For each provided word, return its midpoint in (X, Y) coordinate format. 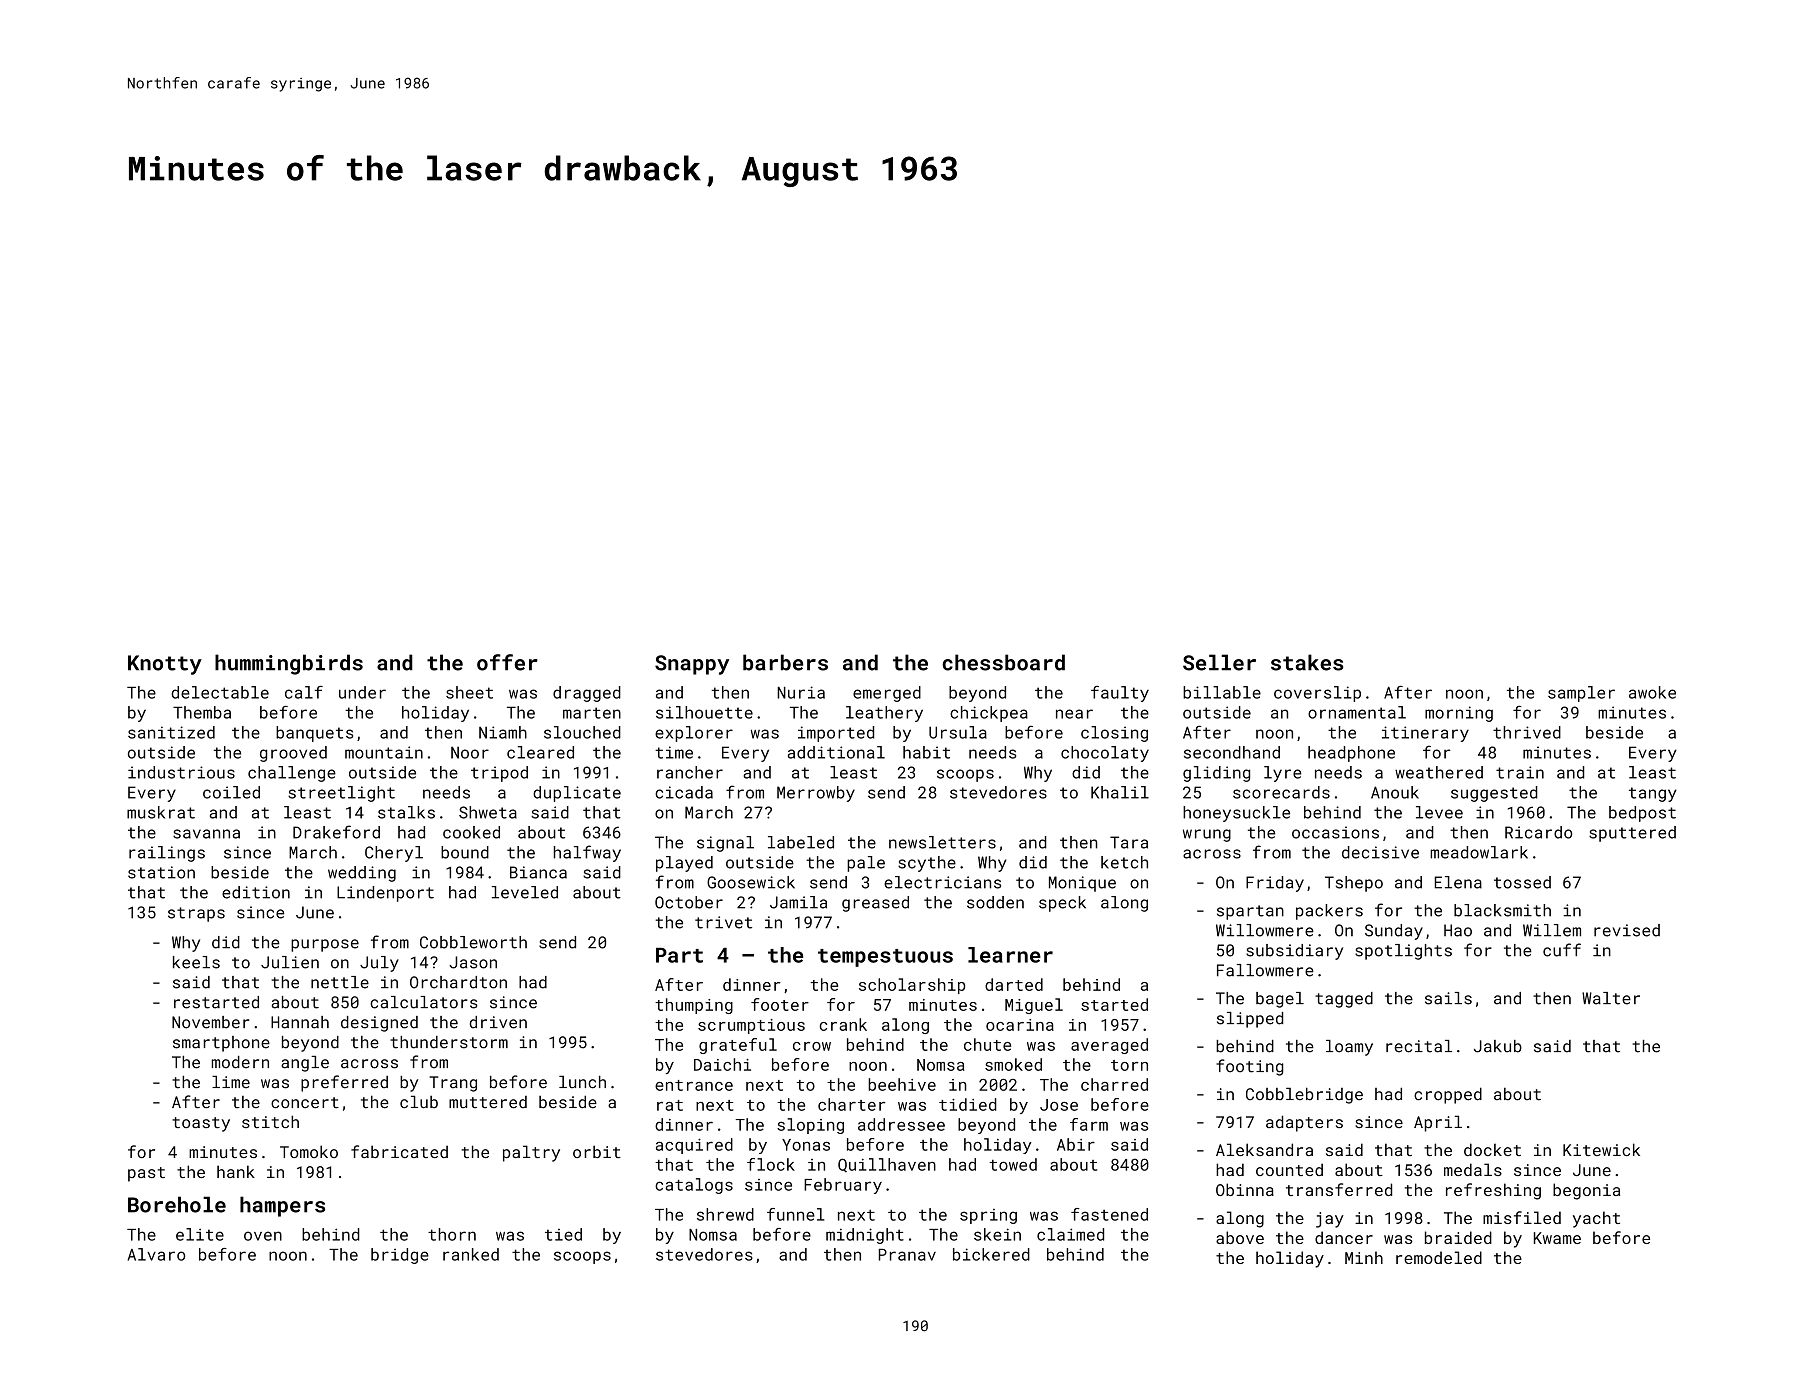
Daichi (722, 1064)
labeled (801, 842)
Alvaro (156, 1254)
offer (507, 662)
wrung (1207, 835)
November (210, 1022)
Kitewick (1601, 1149)
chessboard (1003, 662)
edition (256, 892)
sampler (1581, 694)
